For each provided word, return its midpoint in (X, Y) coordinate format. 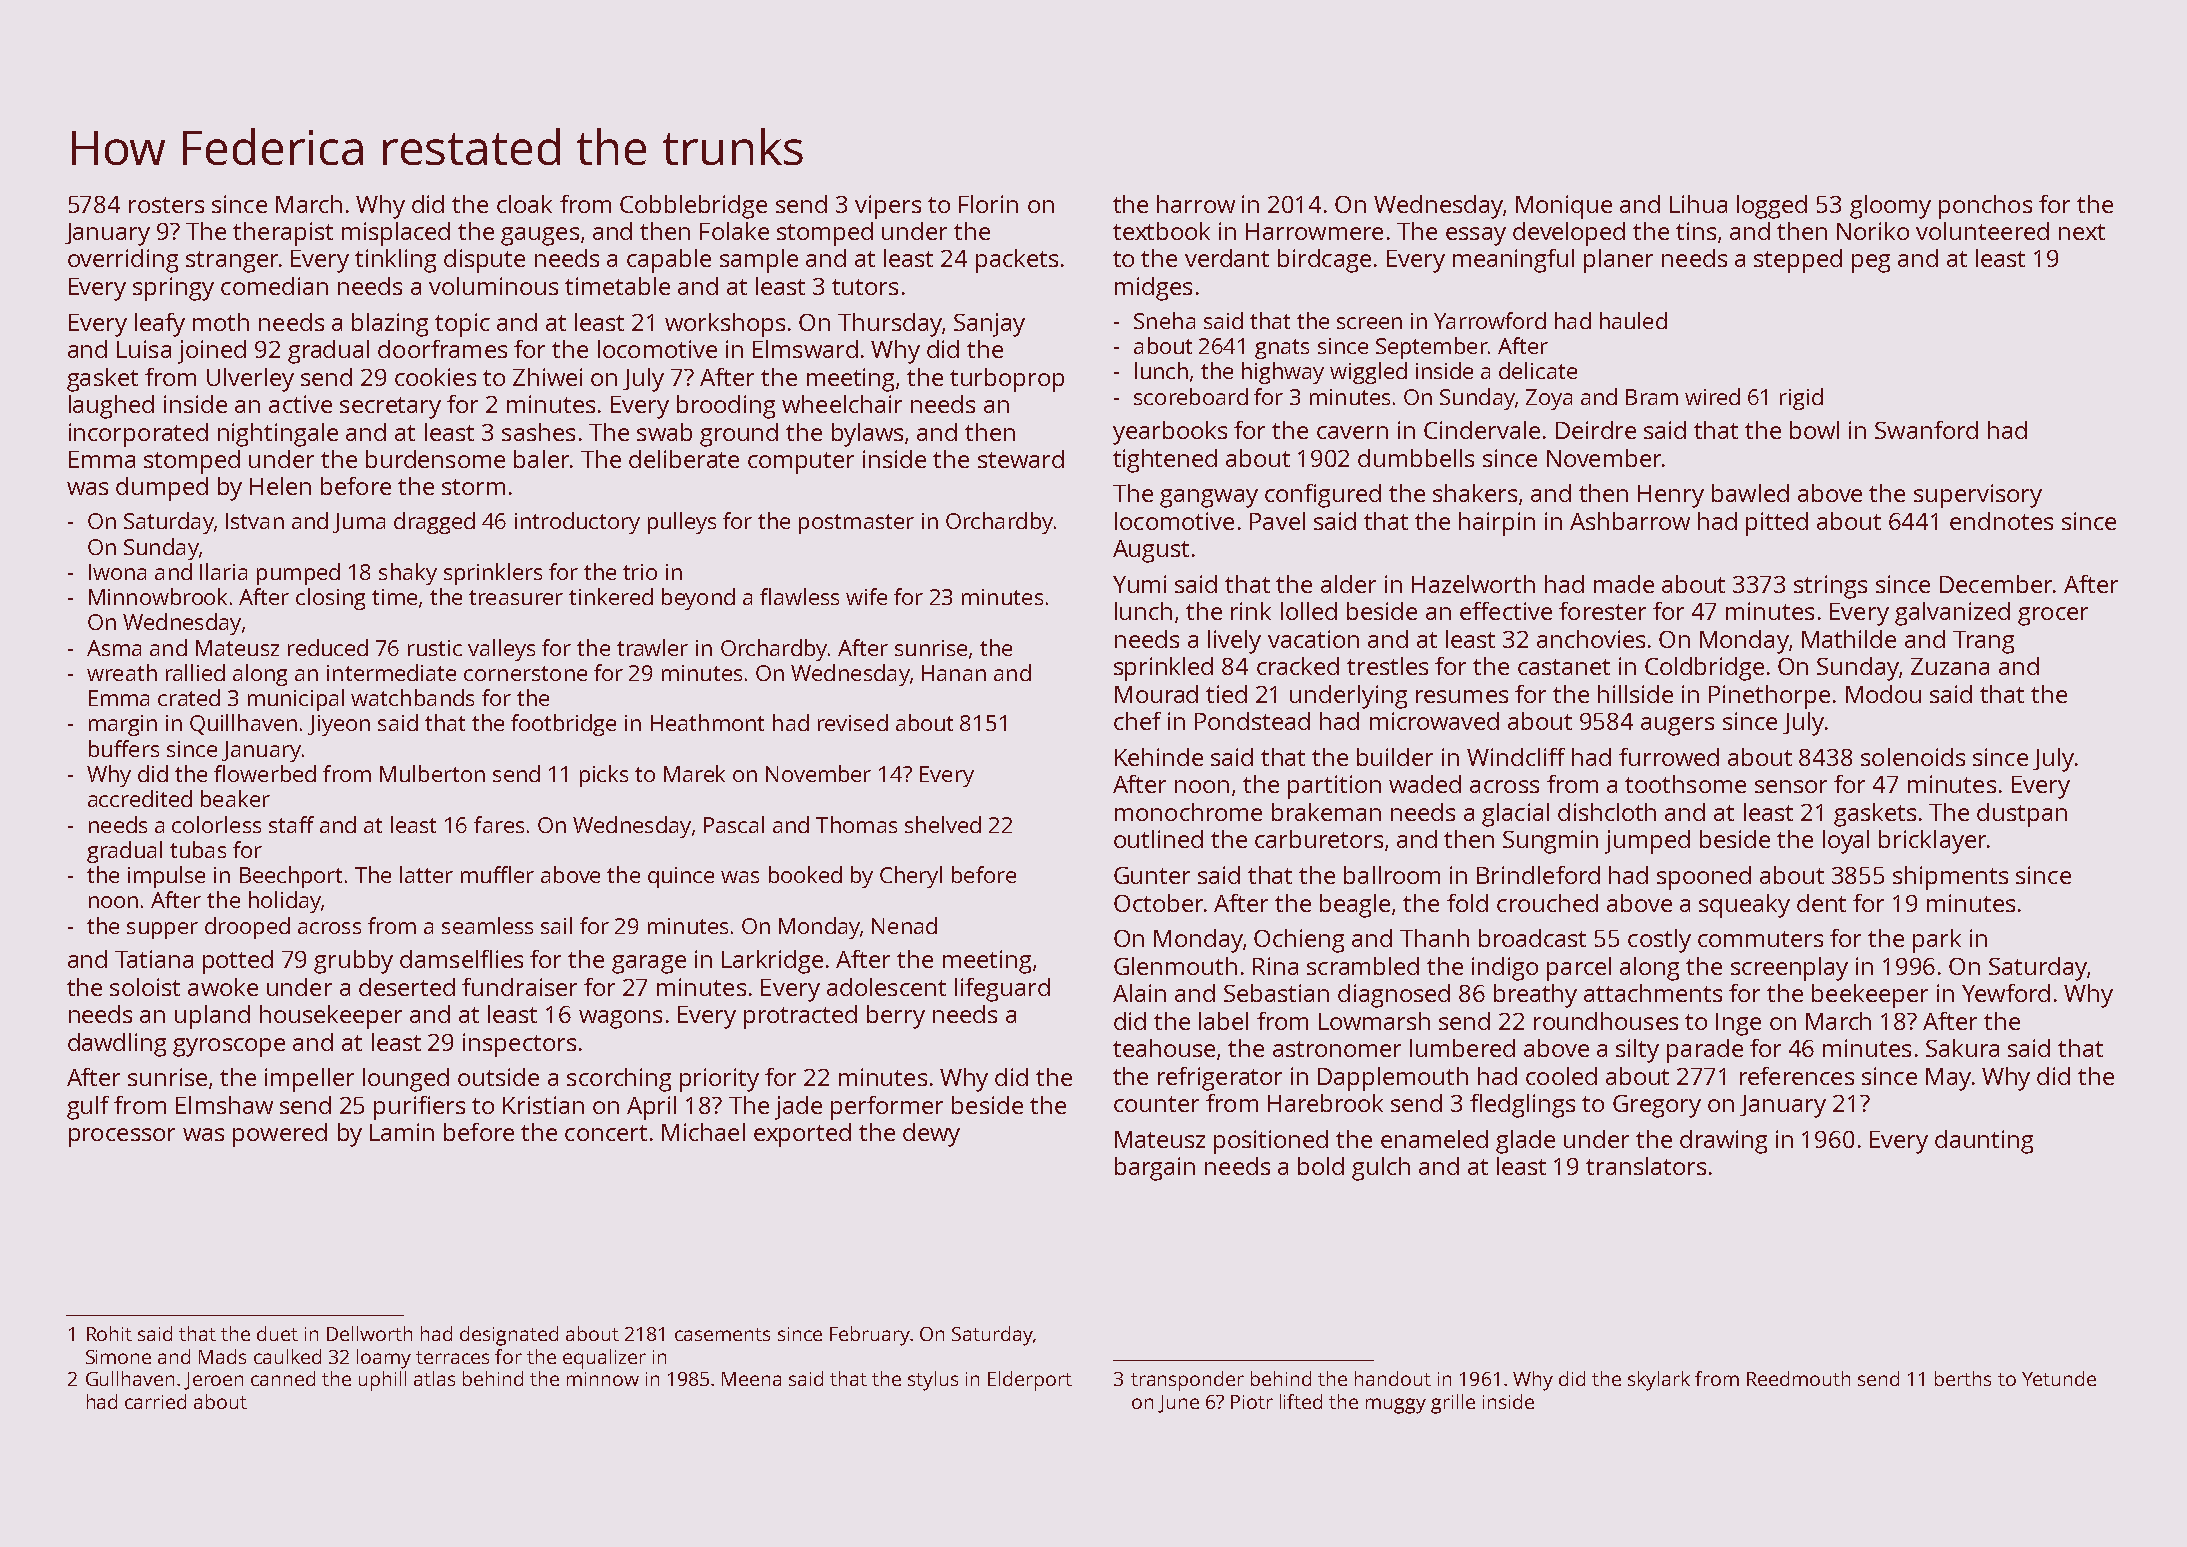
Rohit (109, 1333)
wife (866, 596)
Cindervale (1482, 430)
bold (1321, 1166)
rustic (435, 648)
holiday (285, 902)
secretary (390, 408)
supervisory (1978, 496)
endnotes (2001, 521)
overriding (123, 261)
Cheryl (911, 877)
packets (1017, 261)
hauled (1633, 320)
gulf (88, 1108)
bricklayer (1932, 842)
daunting (1984, 1142)
